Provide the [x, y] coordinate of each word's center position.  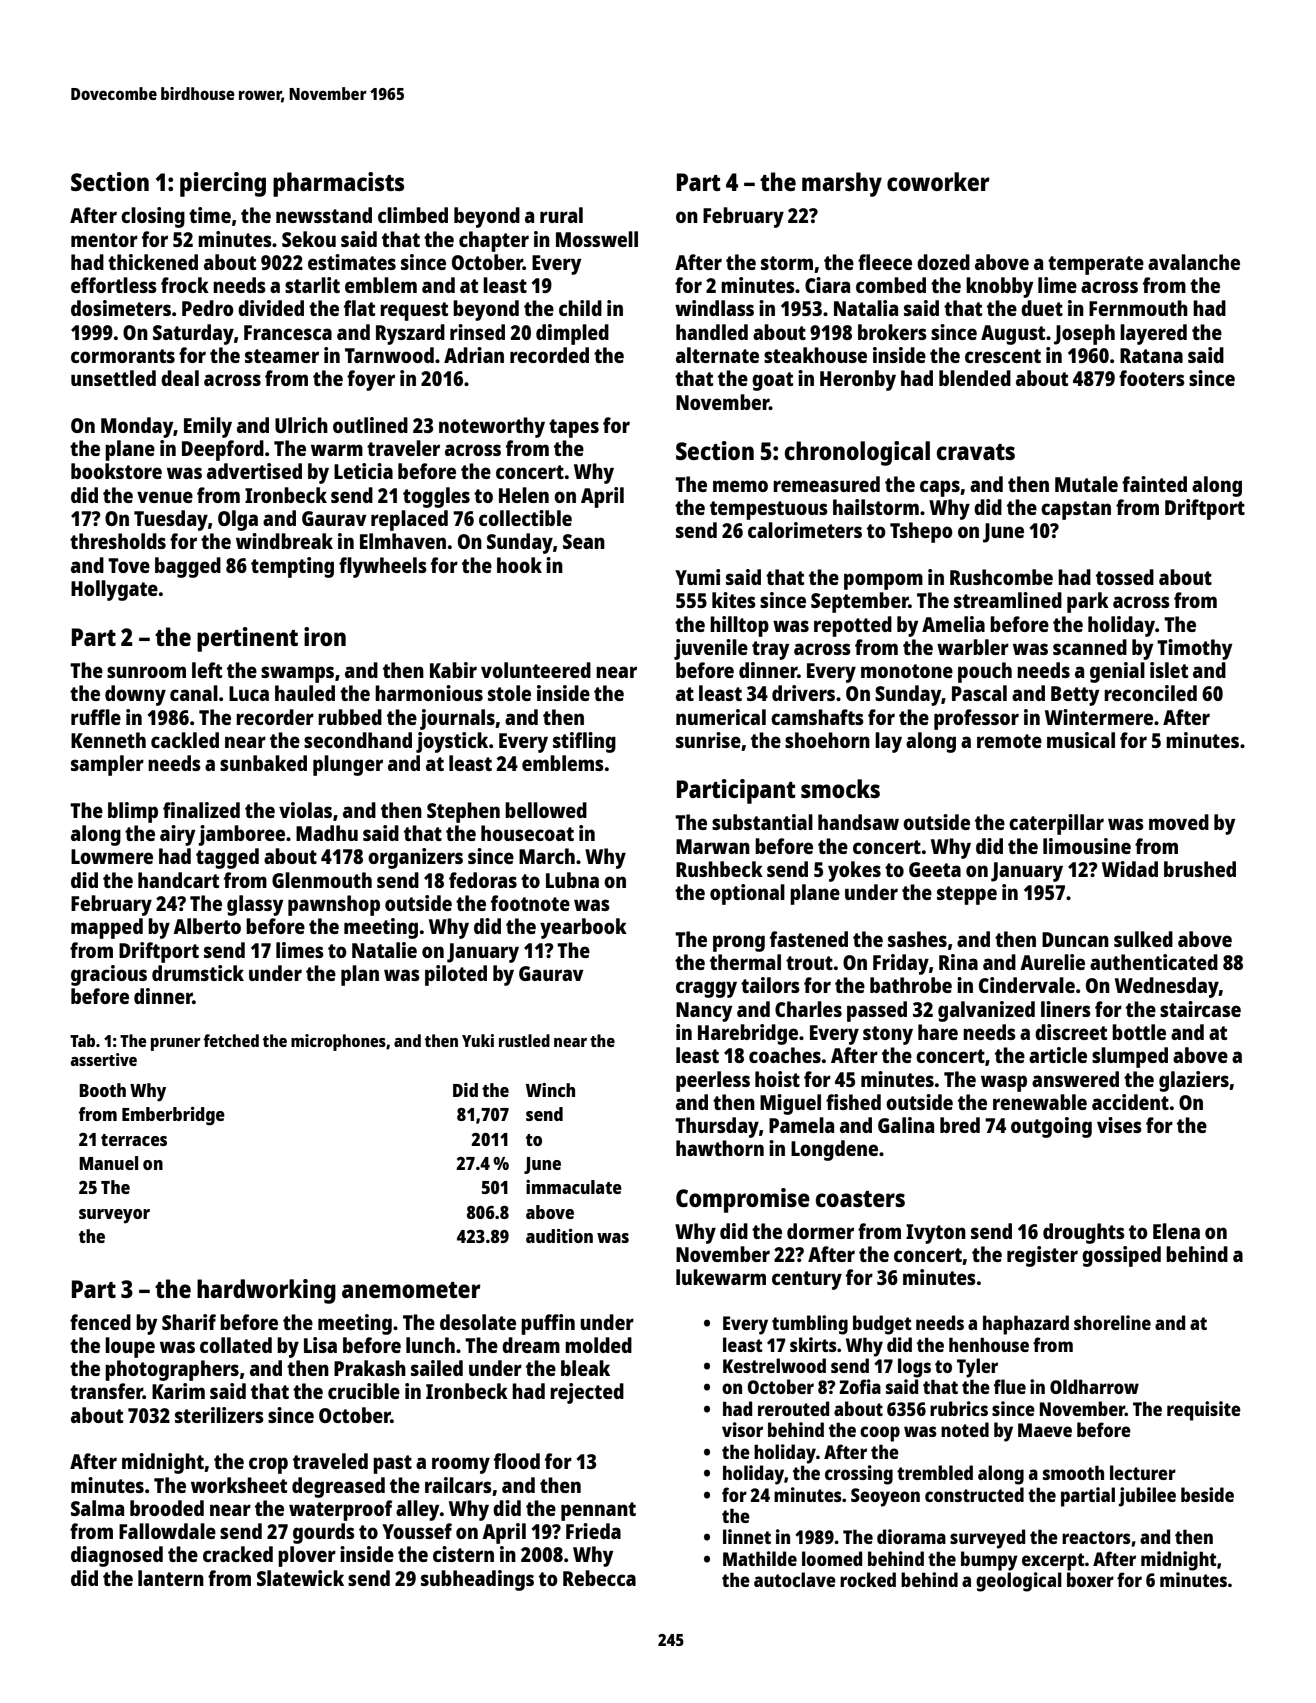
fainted [1154, 484]
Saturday [193, 334]
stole [509, 693]
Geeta [935, 869]
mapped [107, 928]
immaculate [574, 1187]
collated [236, 1345]
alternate [717, 355]
